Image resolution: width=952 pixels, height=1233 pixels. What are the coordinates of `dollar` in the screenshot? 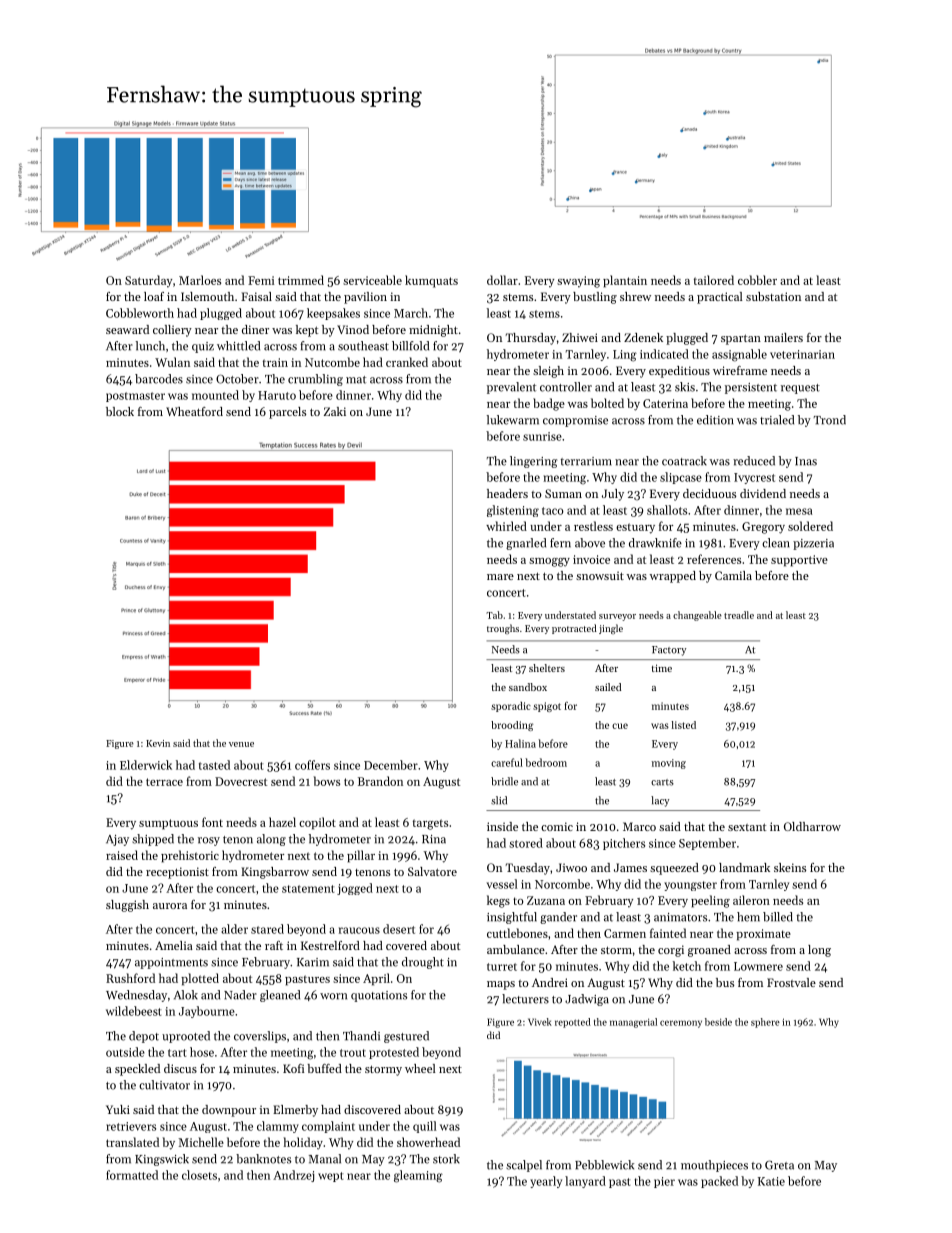 It's located at (502, 280).
